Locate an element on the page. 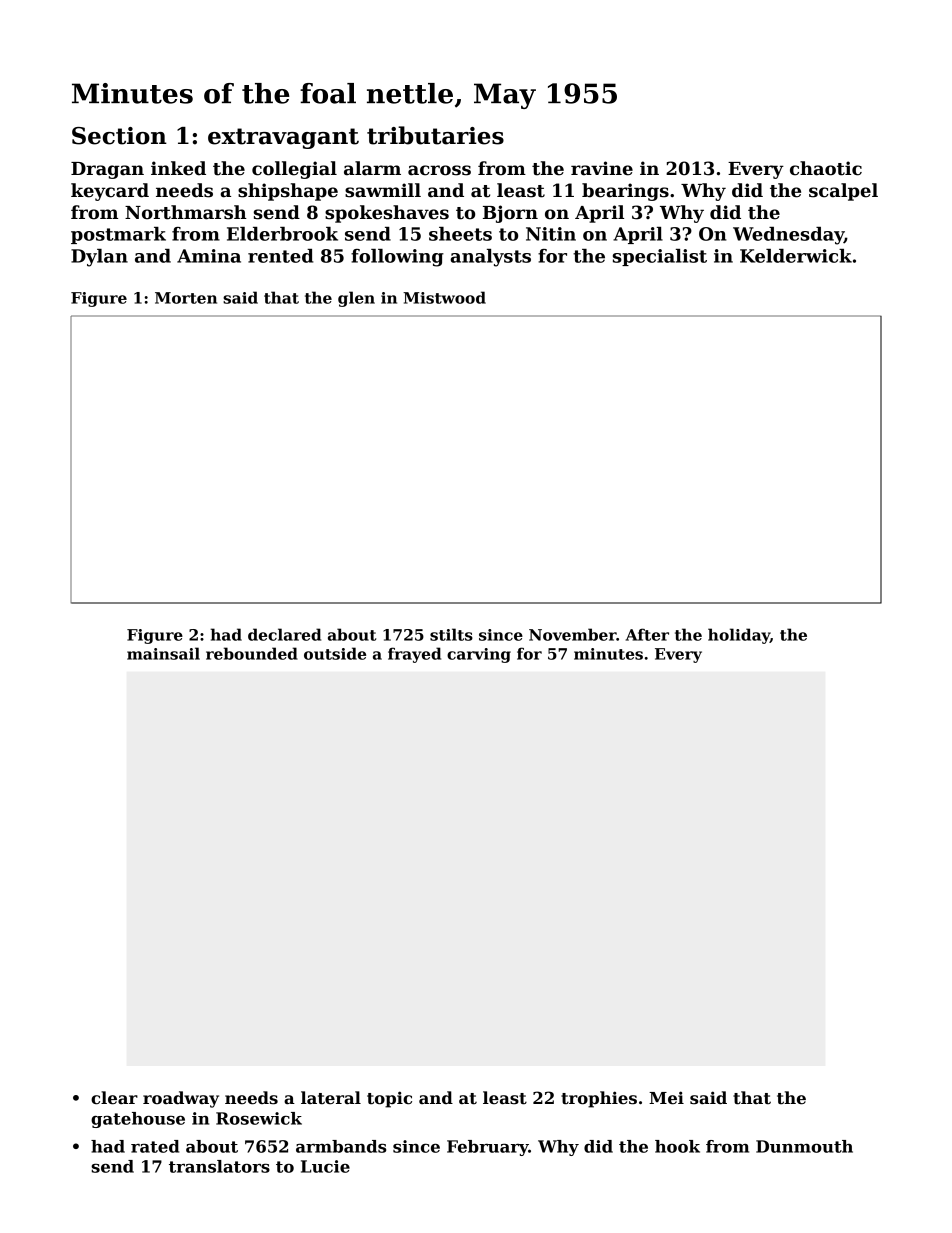  rebounded is located at coordinates (252, 653).
